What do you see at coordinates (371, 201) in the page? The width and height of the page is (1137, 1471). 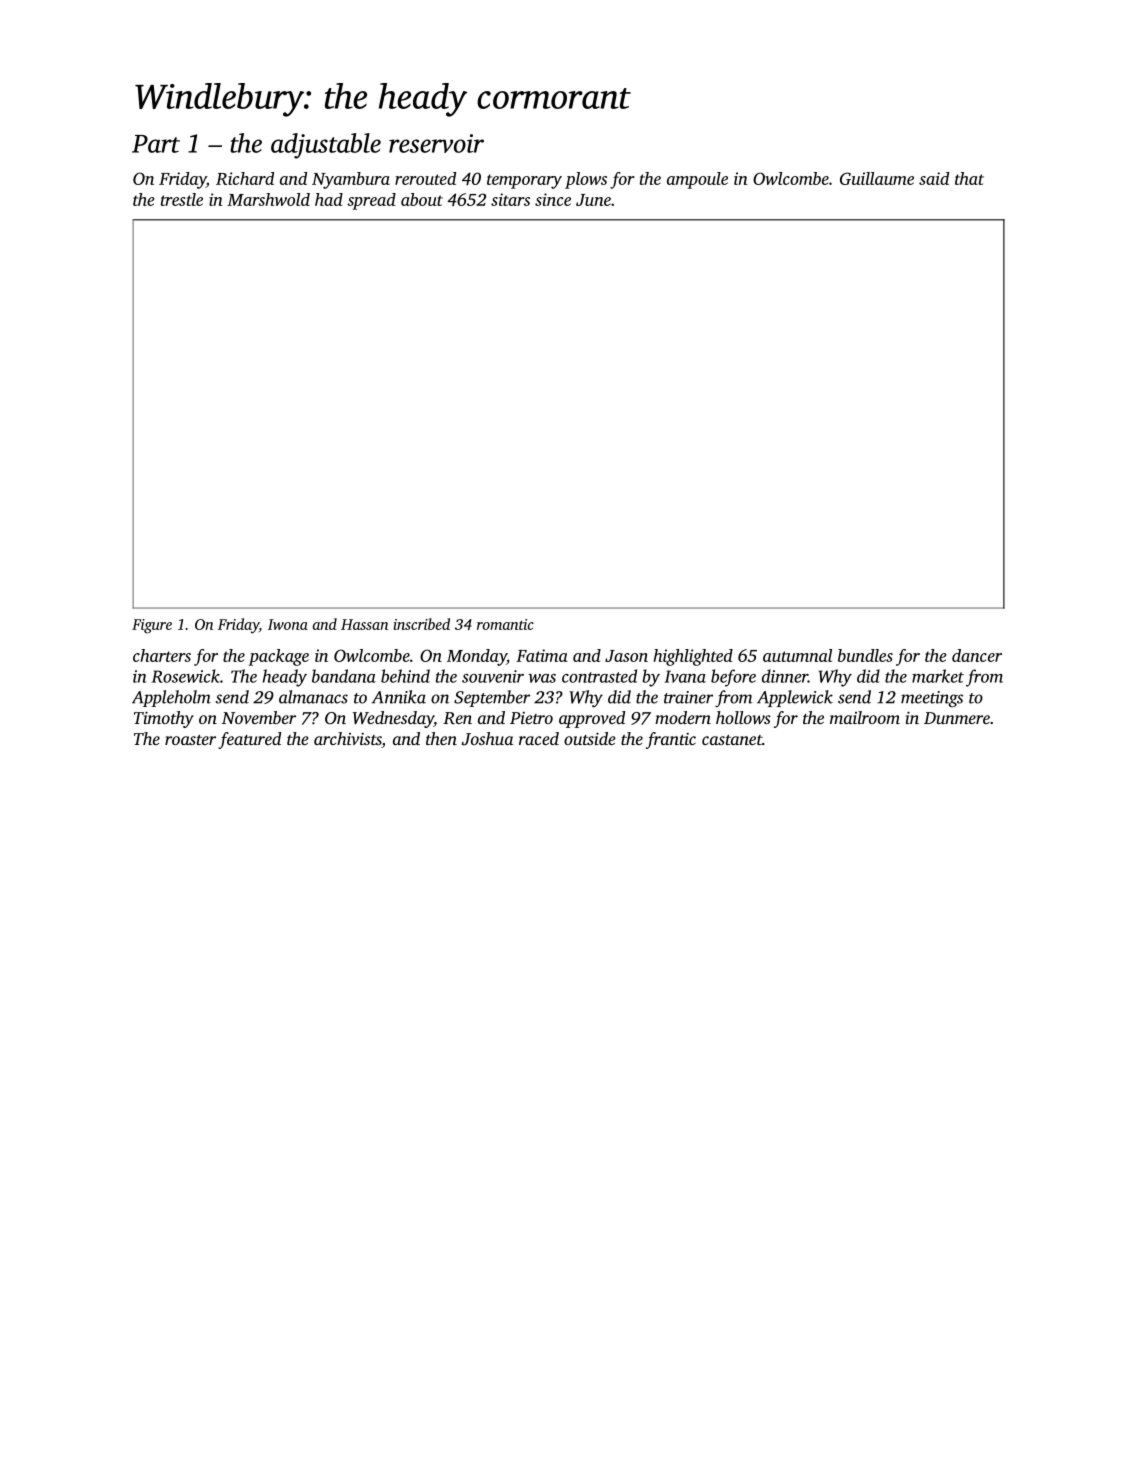 I see `spread` at bounding box center [371, 201].
